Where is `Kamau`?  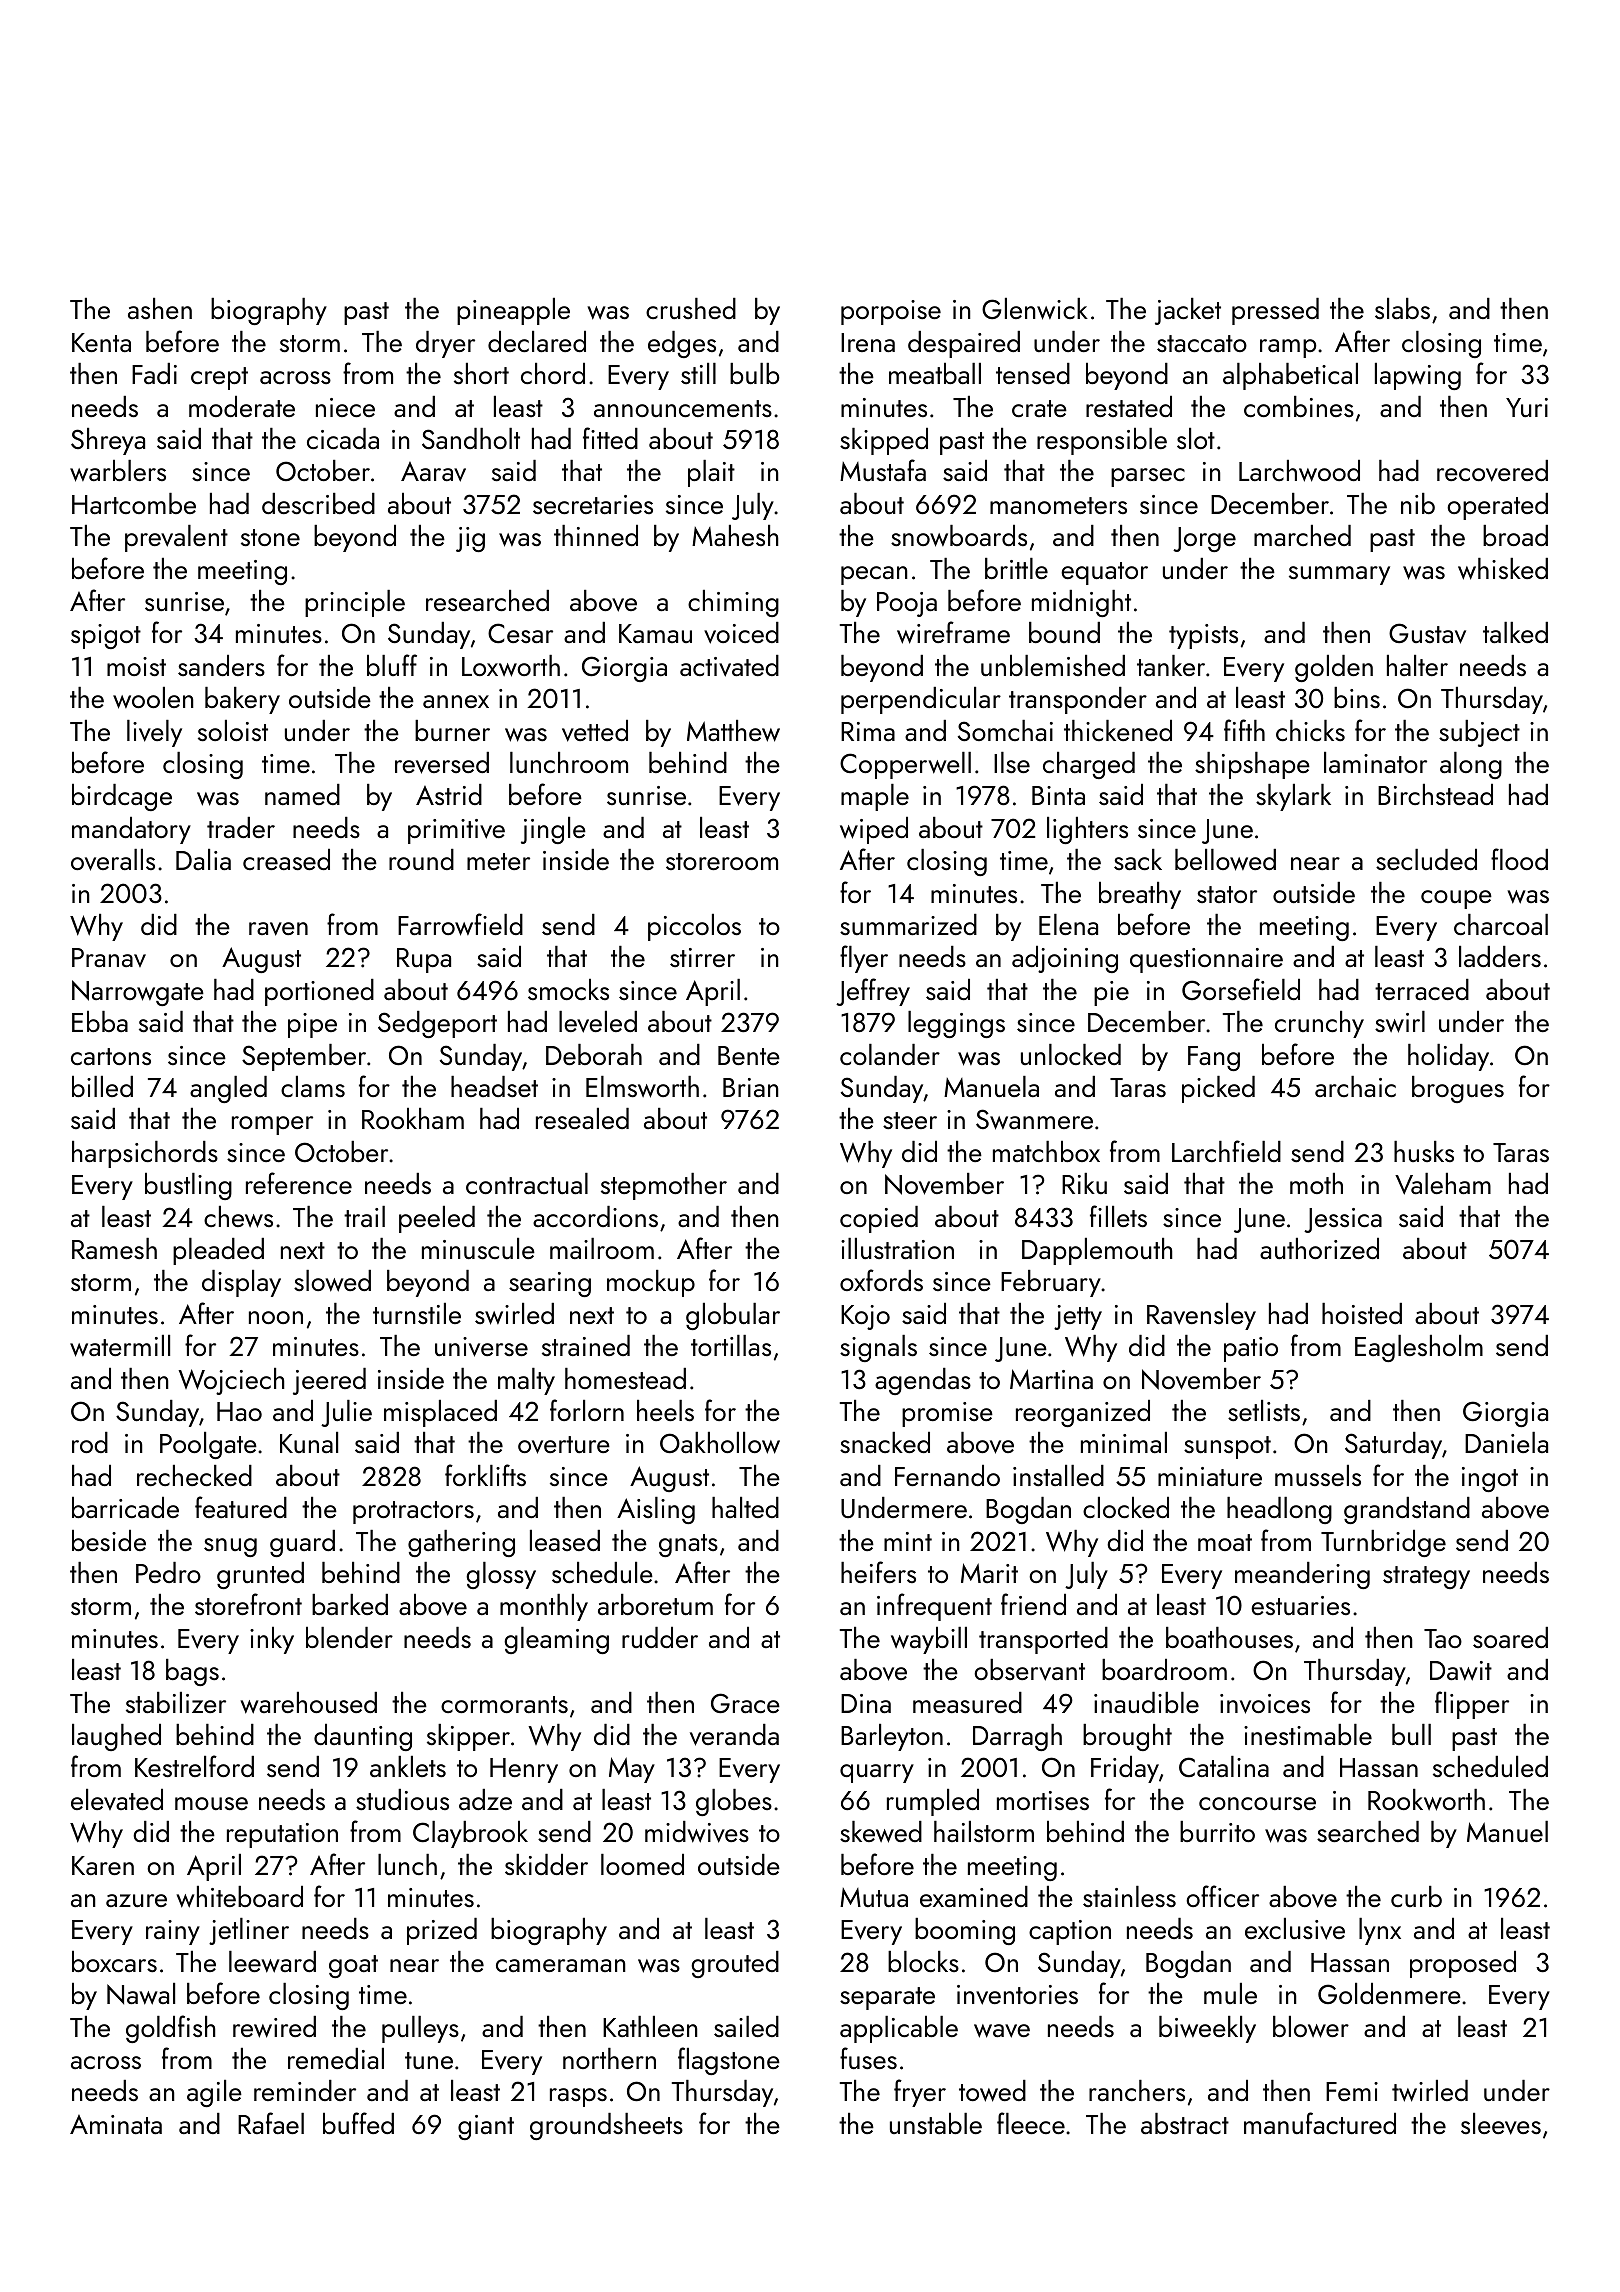 Kamau is located at coordinates (655, 633).
